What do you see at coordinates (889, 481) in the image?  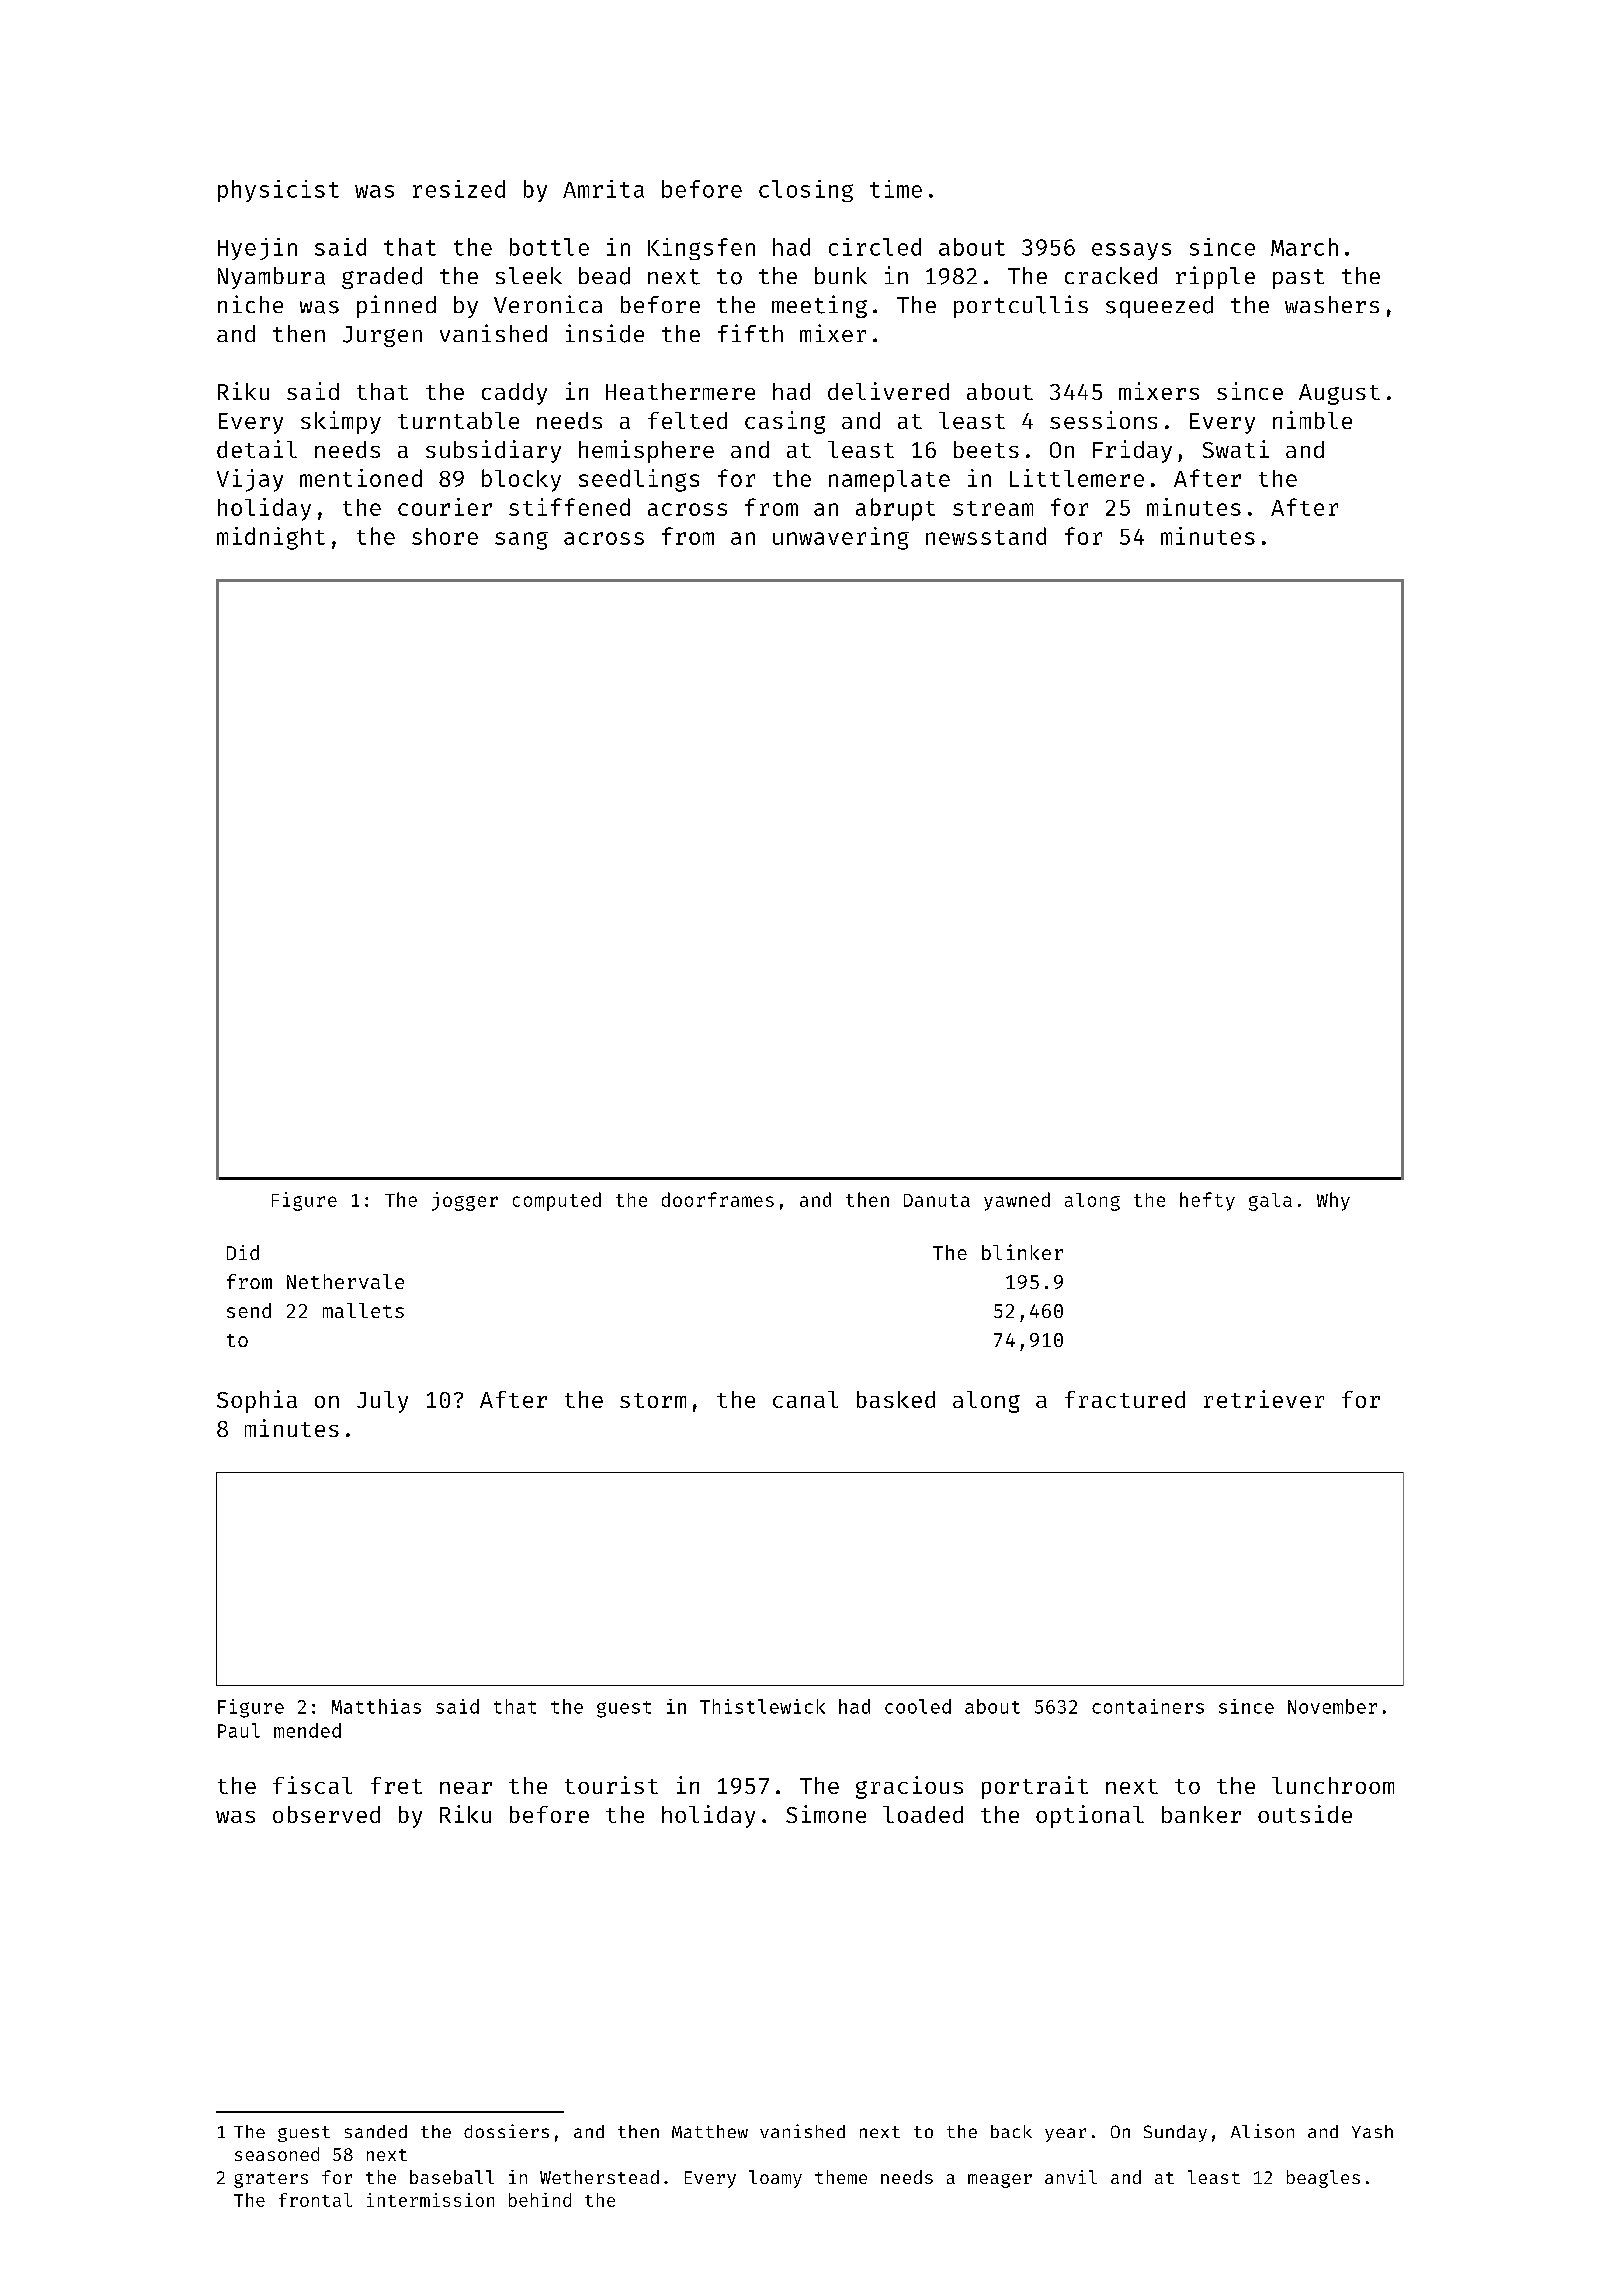 I see `nameplate` at bounding box center [889, 481].
